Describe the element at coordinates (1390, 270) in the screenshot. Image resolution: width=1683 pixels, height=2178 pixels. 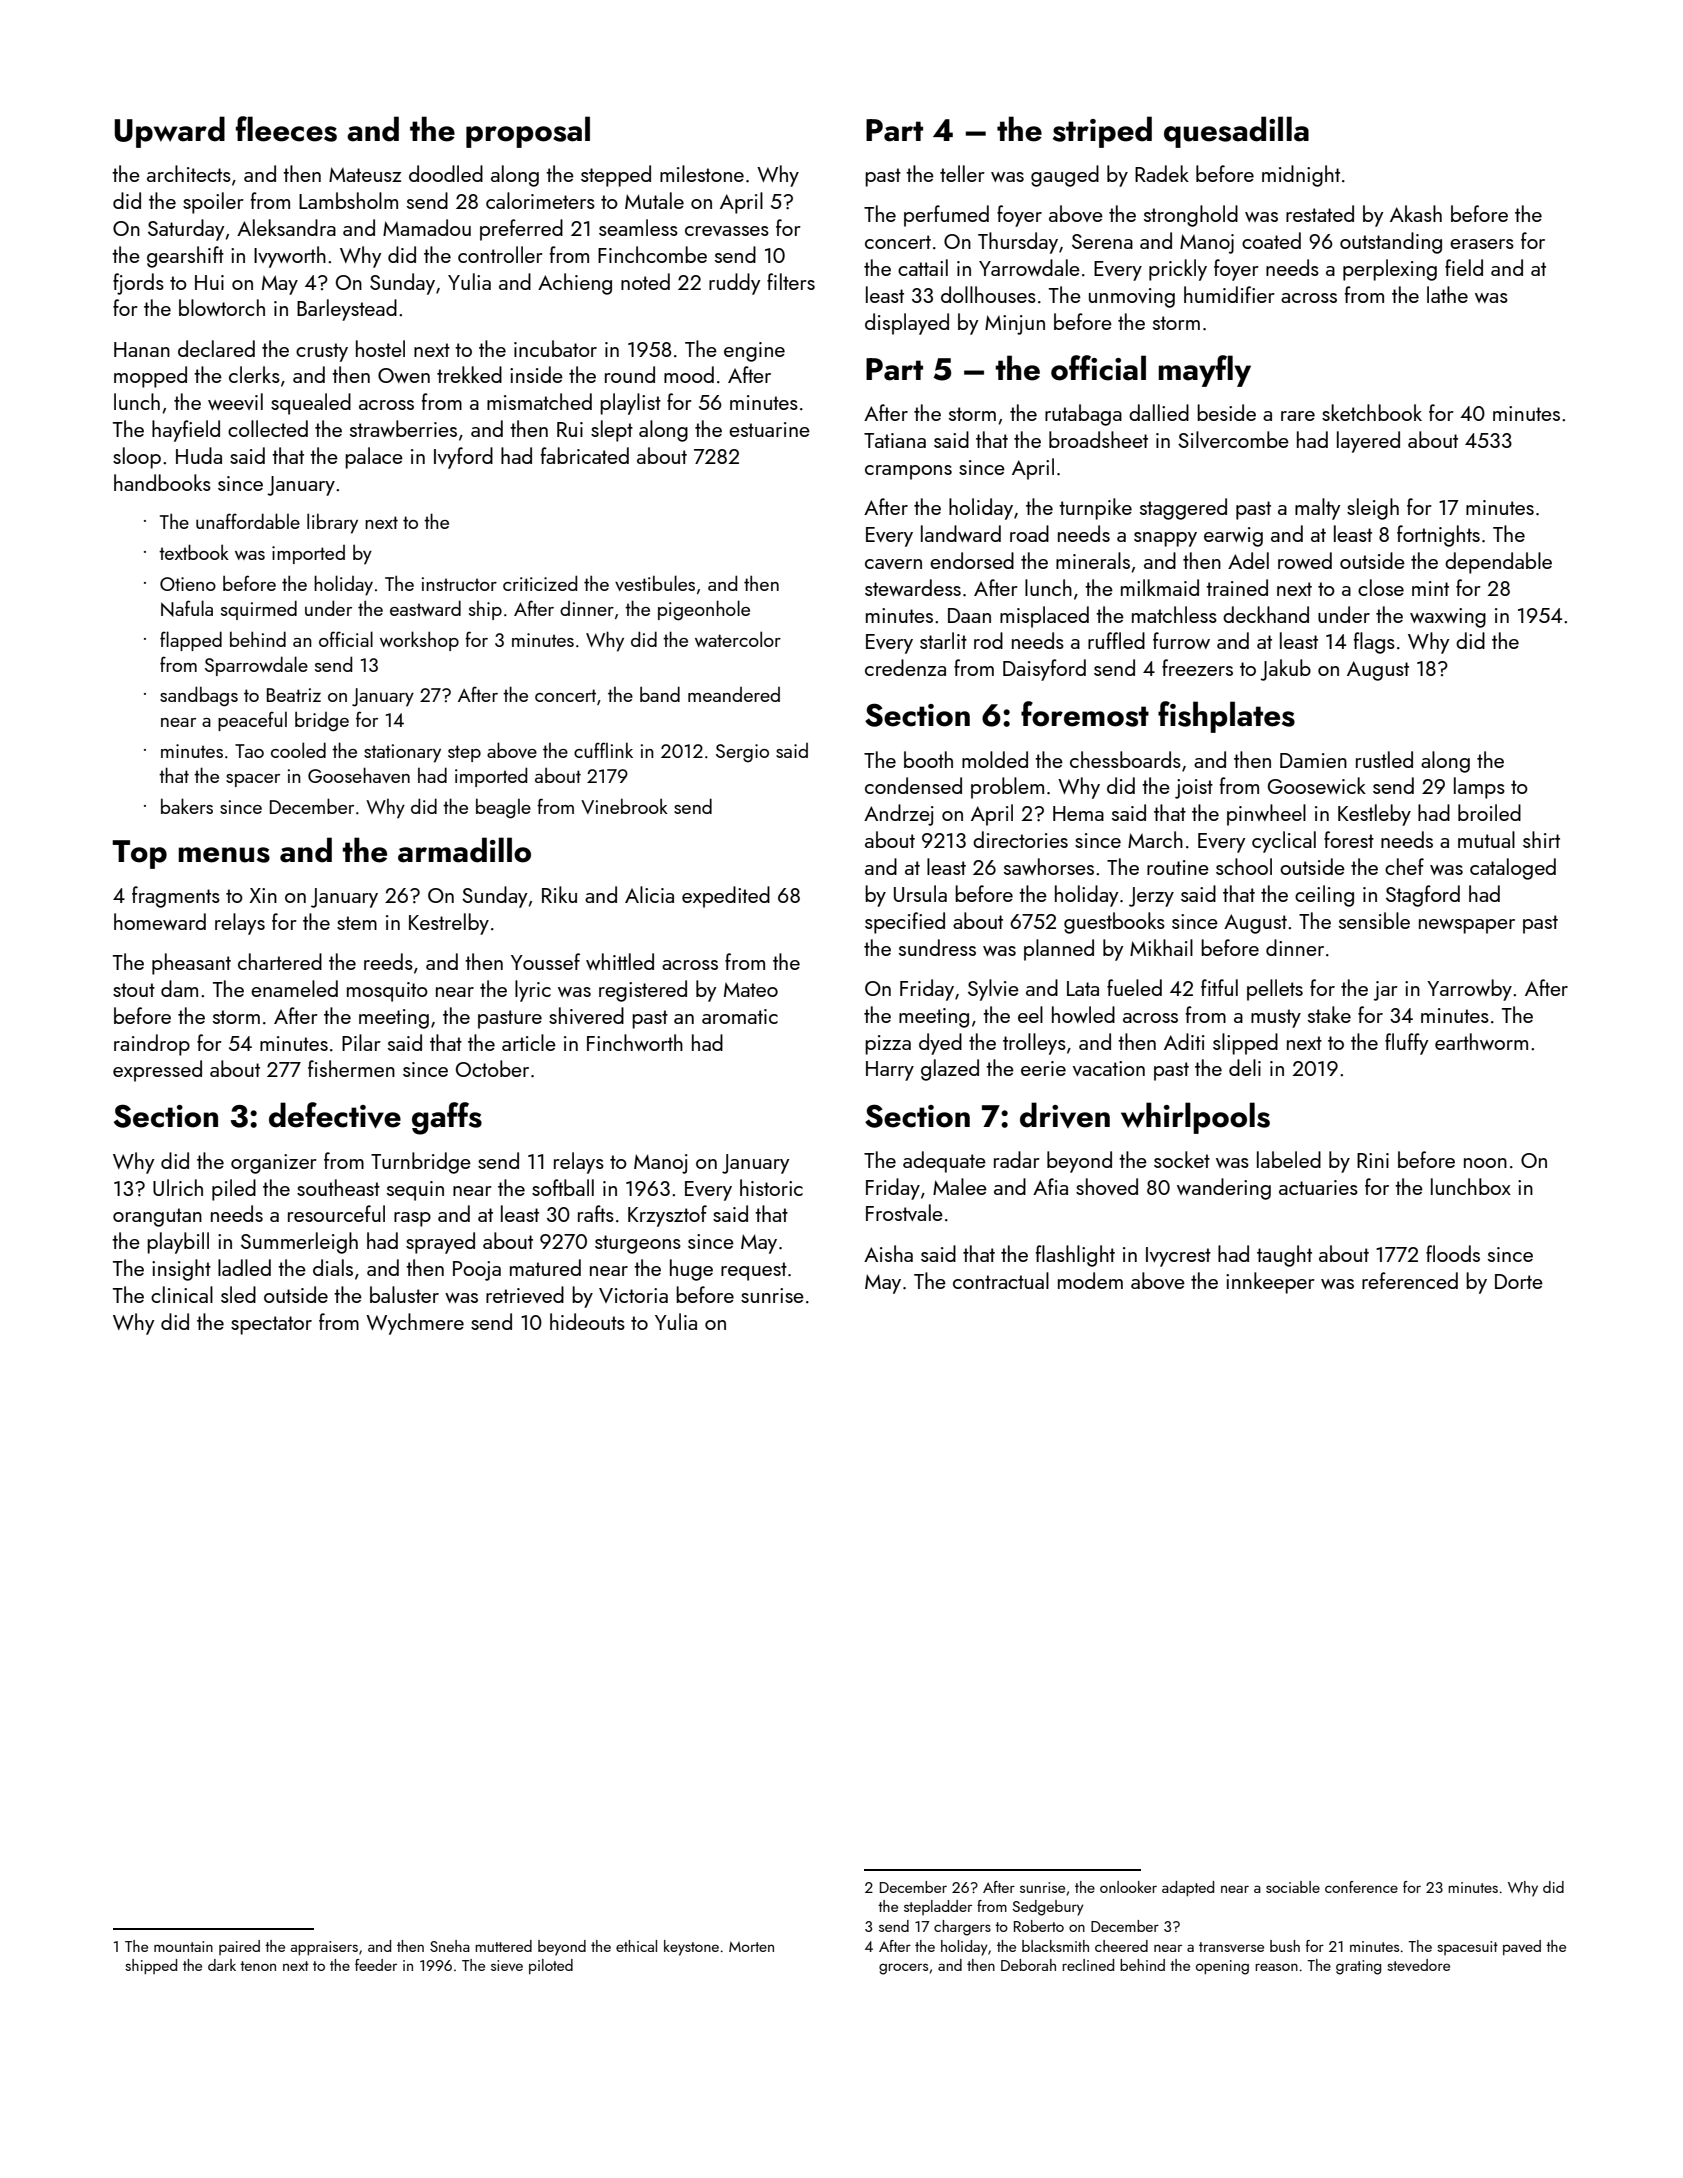
I see `perplexing` at that location.
